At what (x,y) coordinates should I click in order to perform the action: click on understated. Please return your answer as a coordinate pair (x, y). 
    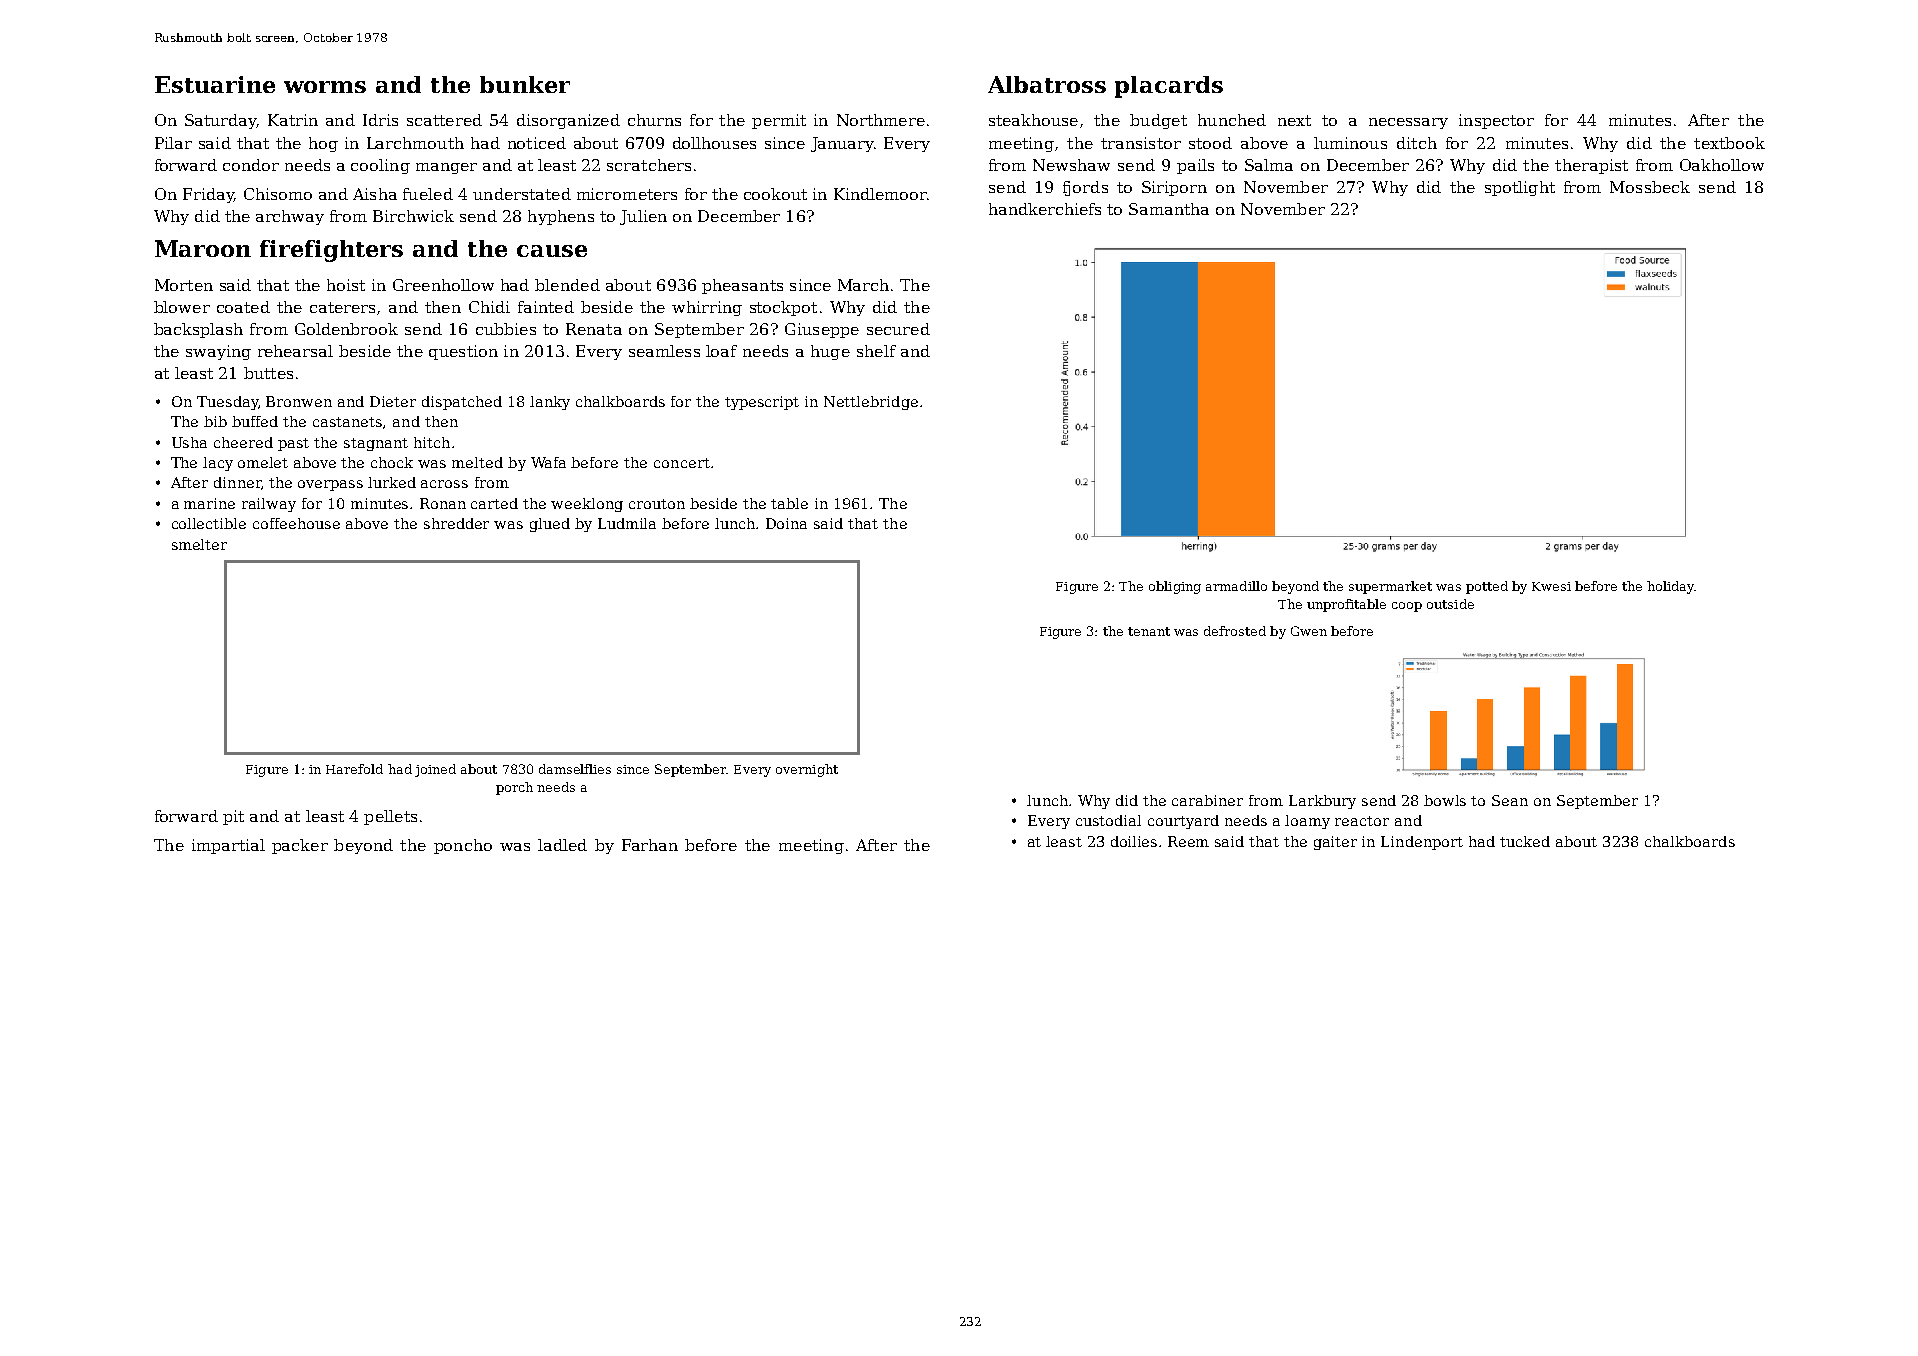
    Looking at the image, I should click on (522, 194).
